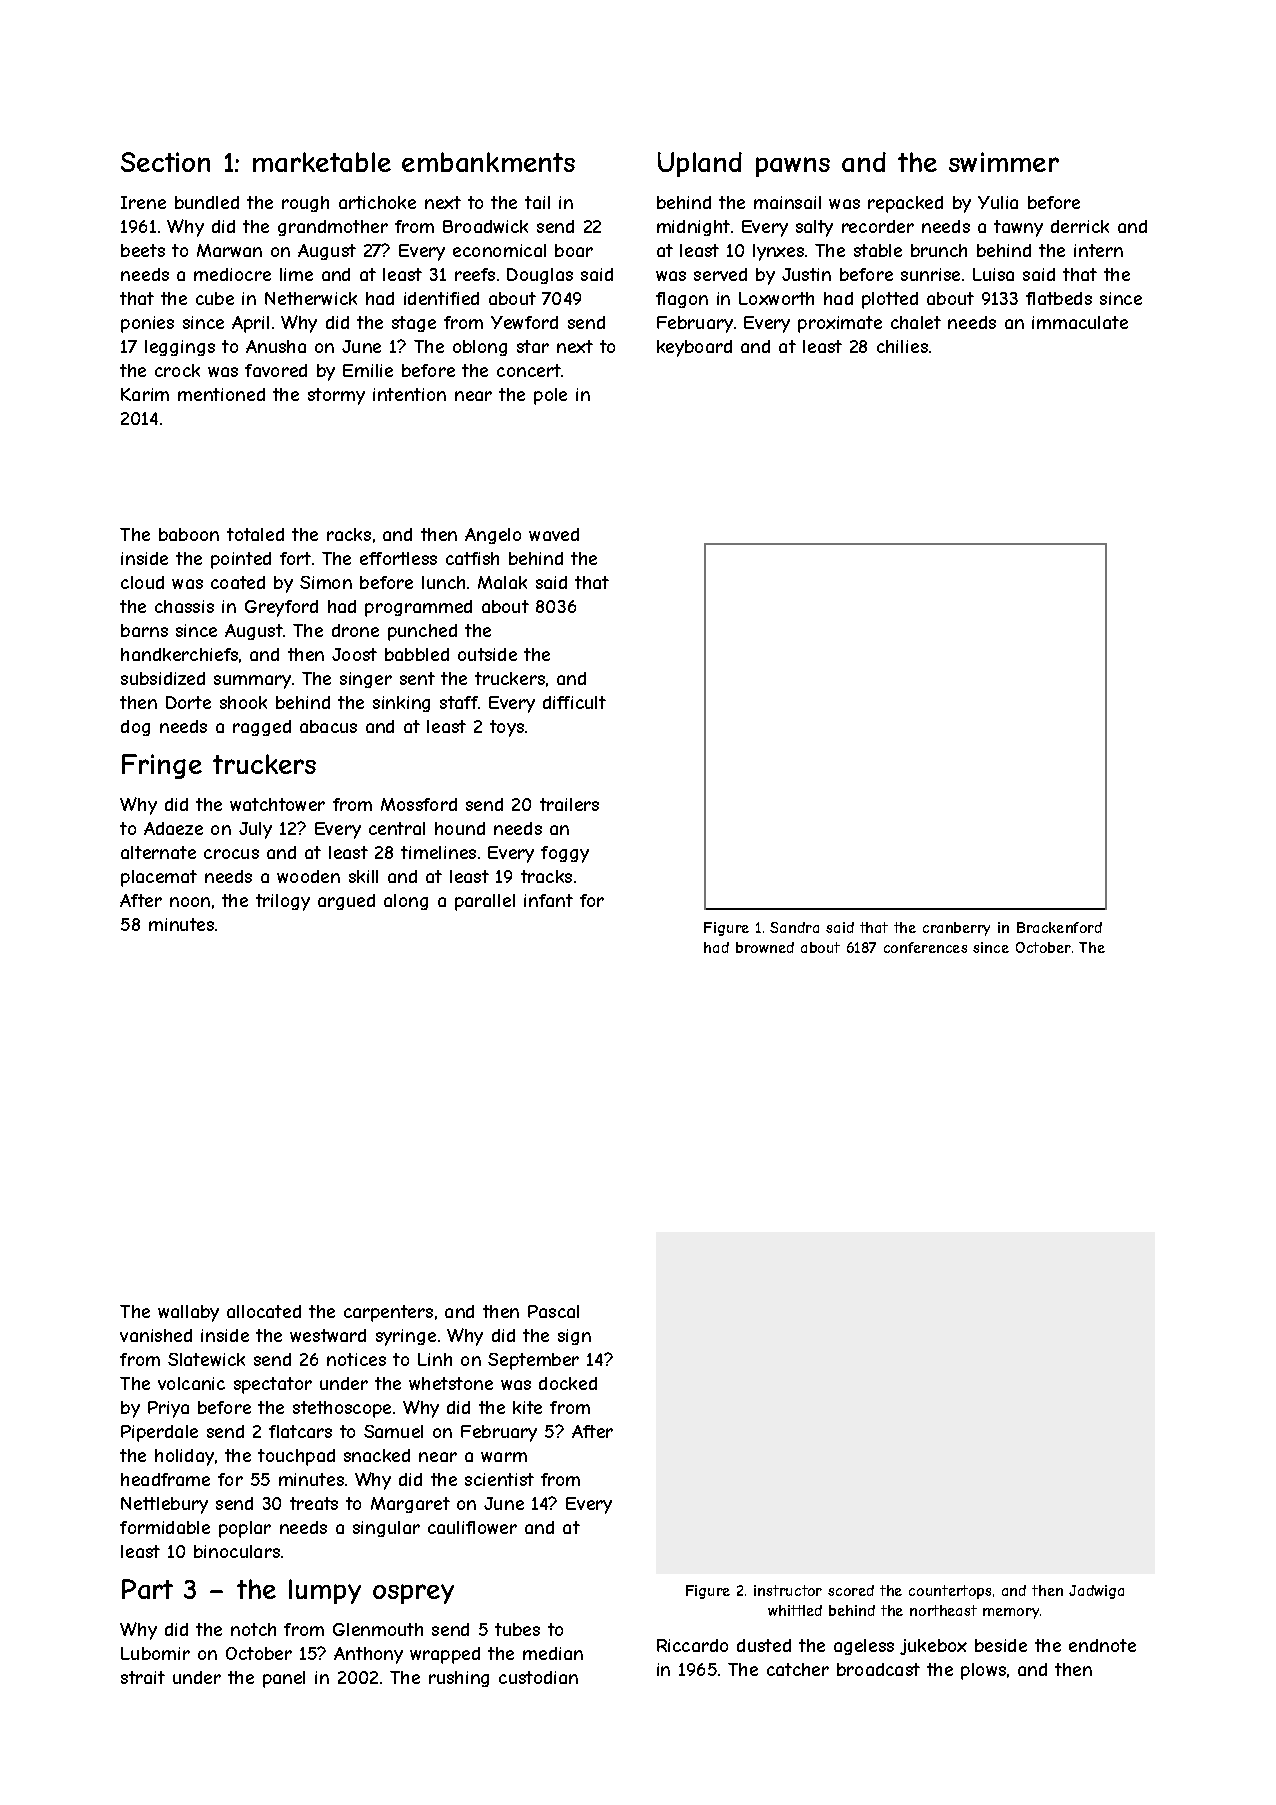  What do you see at coordinates (553, 1311) in the screenshot?
I see `Pascal` at bounding box center [553, 1311].
